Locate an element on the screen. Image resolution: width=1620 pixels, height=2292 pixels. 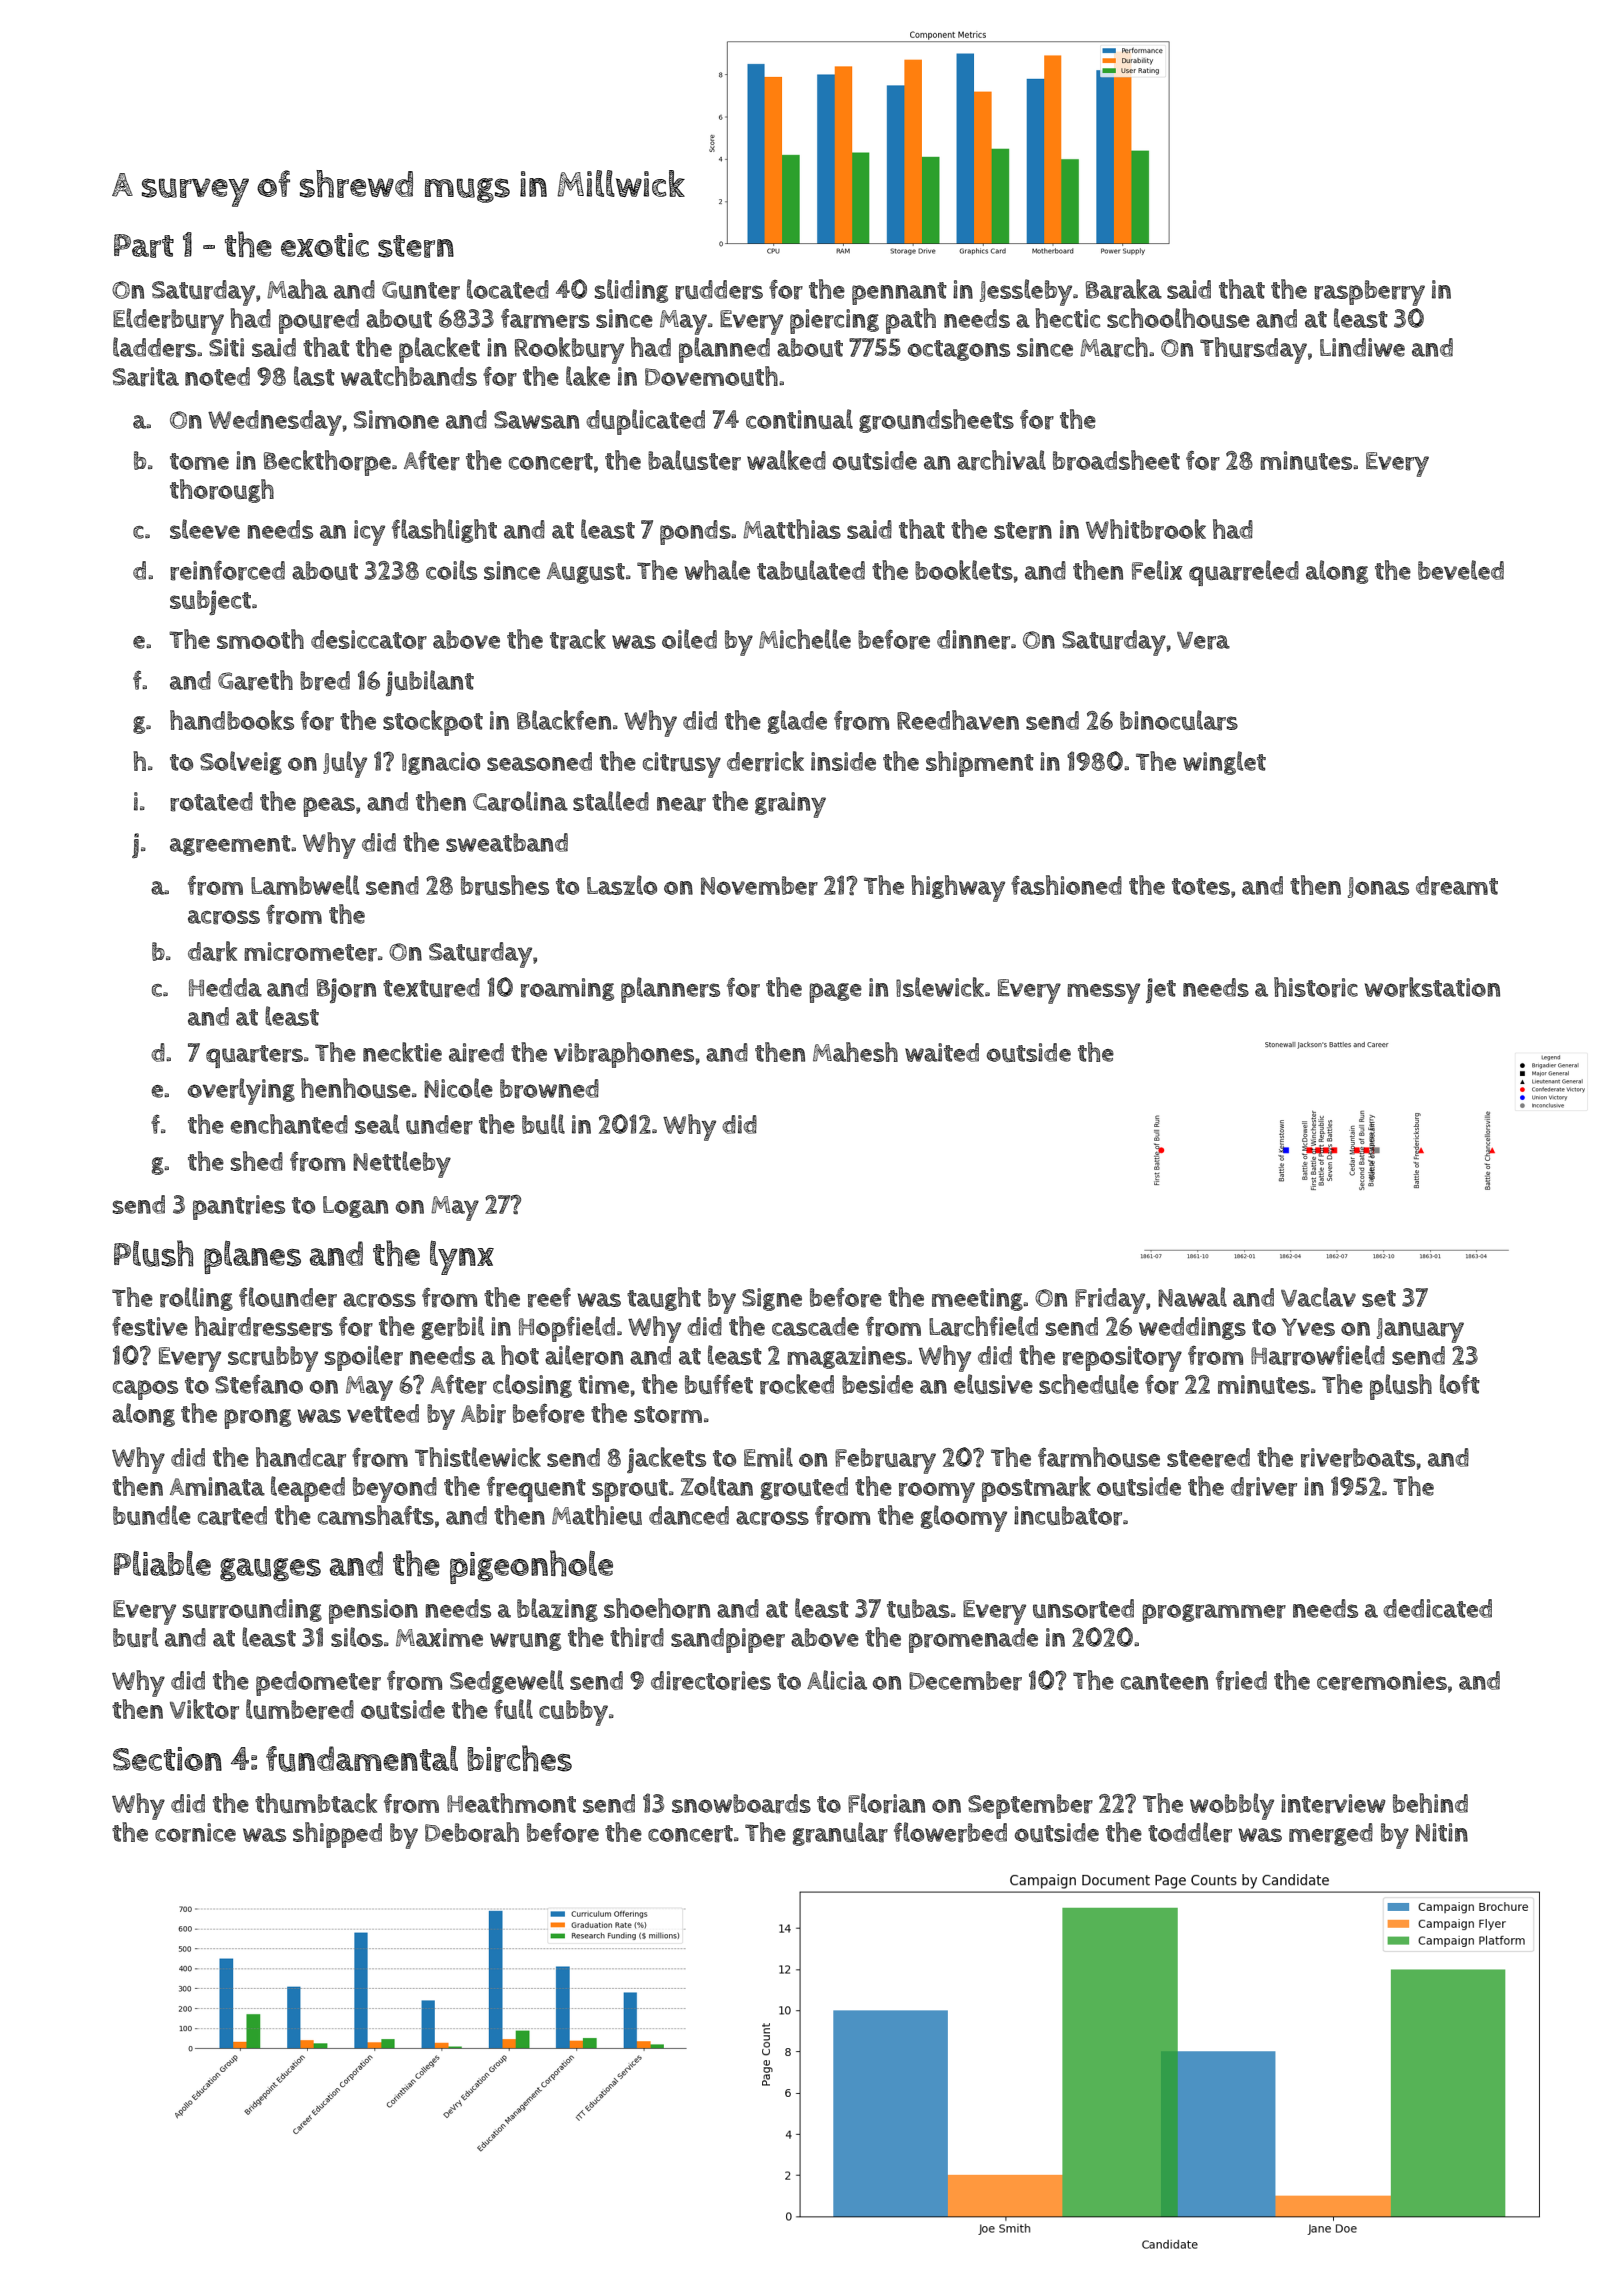
agreement is located at coordinates (230, 845).
